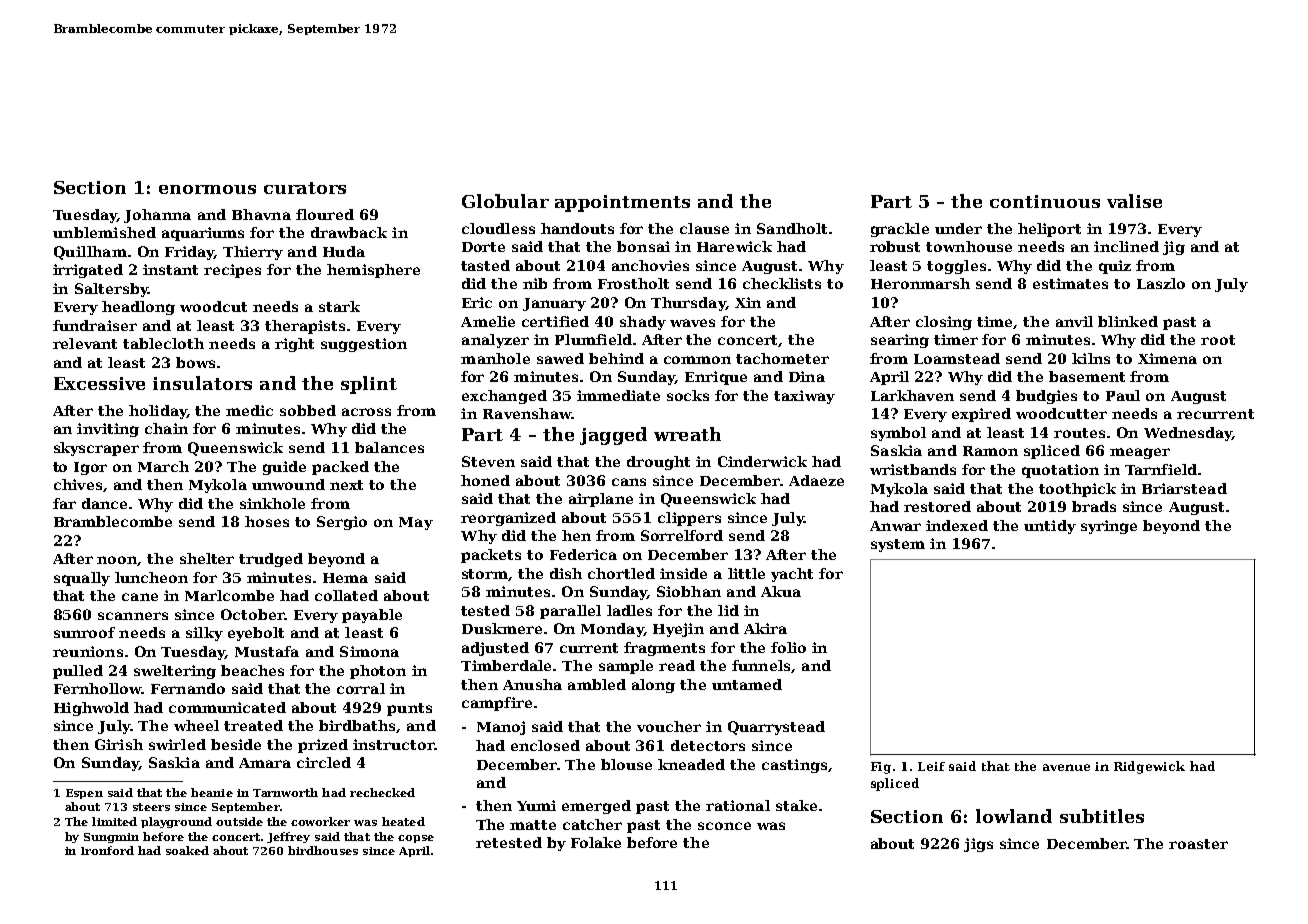 This screenshot has height=924, width=1308. Describe the element at coordinates (1218, 340) in the screenshot. I see `root` at that location.
